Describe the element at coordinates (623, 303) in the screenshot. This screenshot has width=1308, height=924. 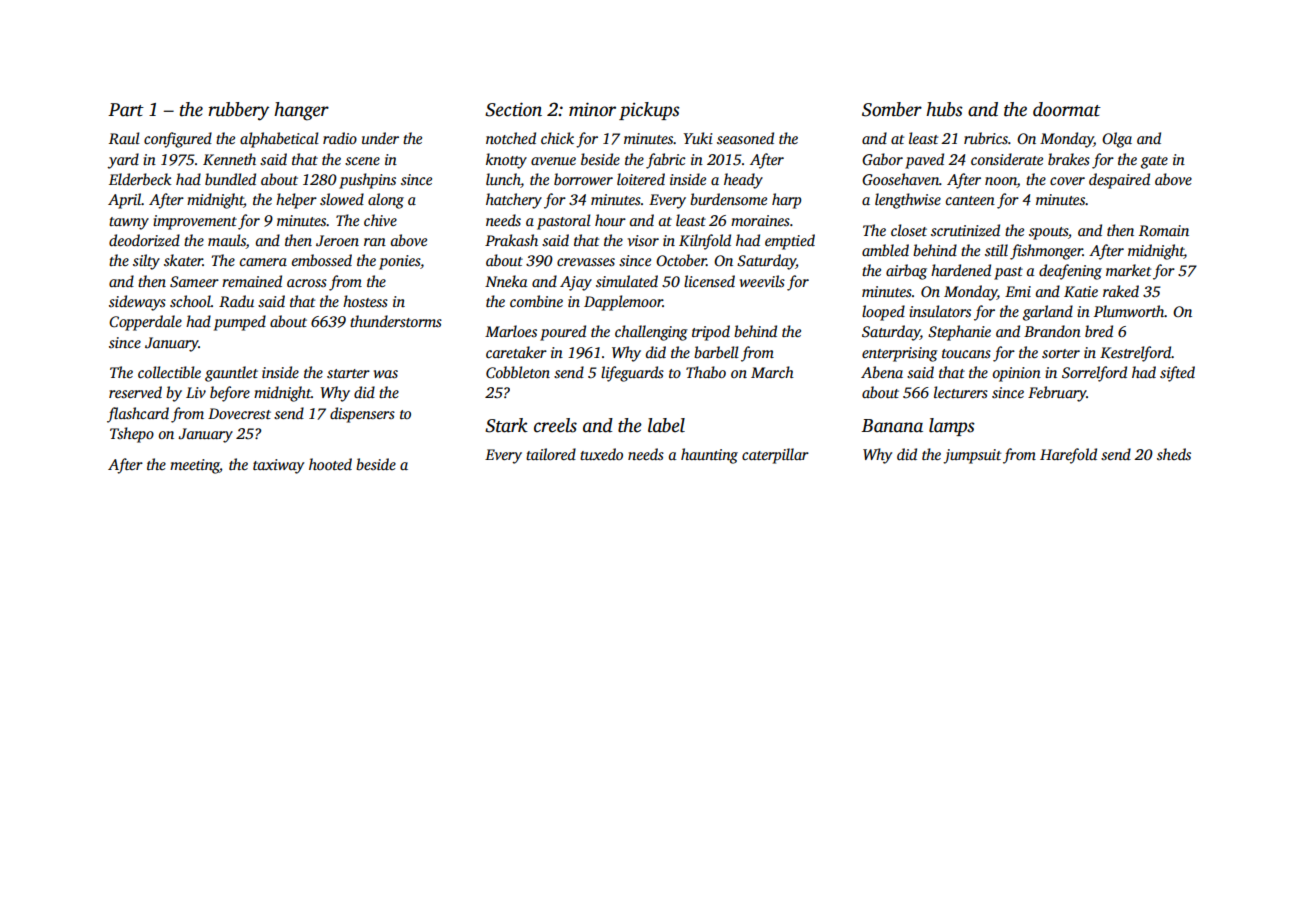
I see `Dapplemoor` at that location.
